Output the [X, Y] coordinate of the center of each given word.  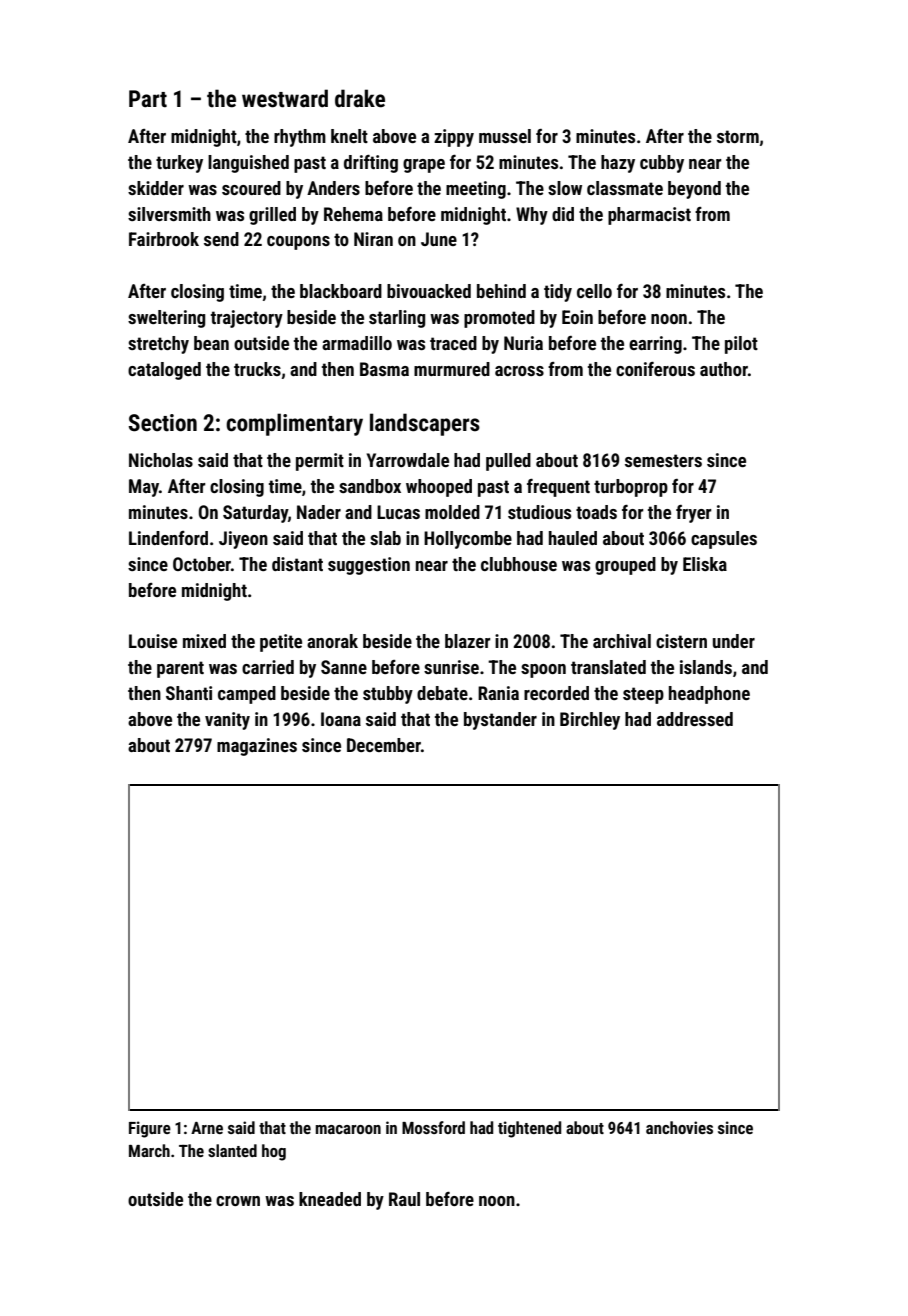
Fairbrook [164, 239]
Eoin [577, 317]
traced [453, 343]
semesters [663, 460]
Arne [207, 1128]
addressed [695, 719]
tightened [529, 1129]
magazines [257, 747]
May [144, 488]
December [384, 745]
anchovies [679, 1127]
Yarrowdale [408, 460]
